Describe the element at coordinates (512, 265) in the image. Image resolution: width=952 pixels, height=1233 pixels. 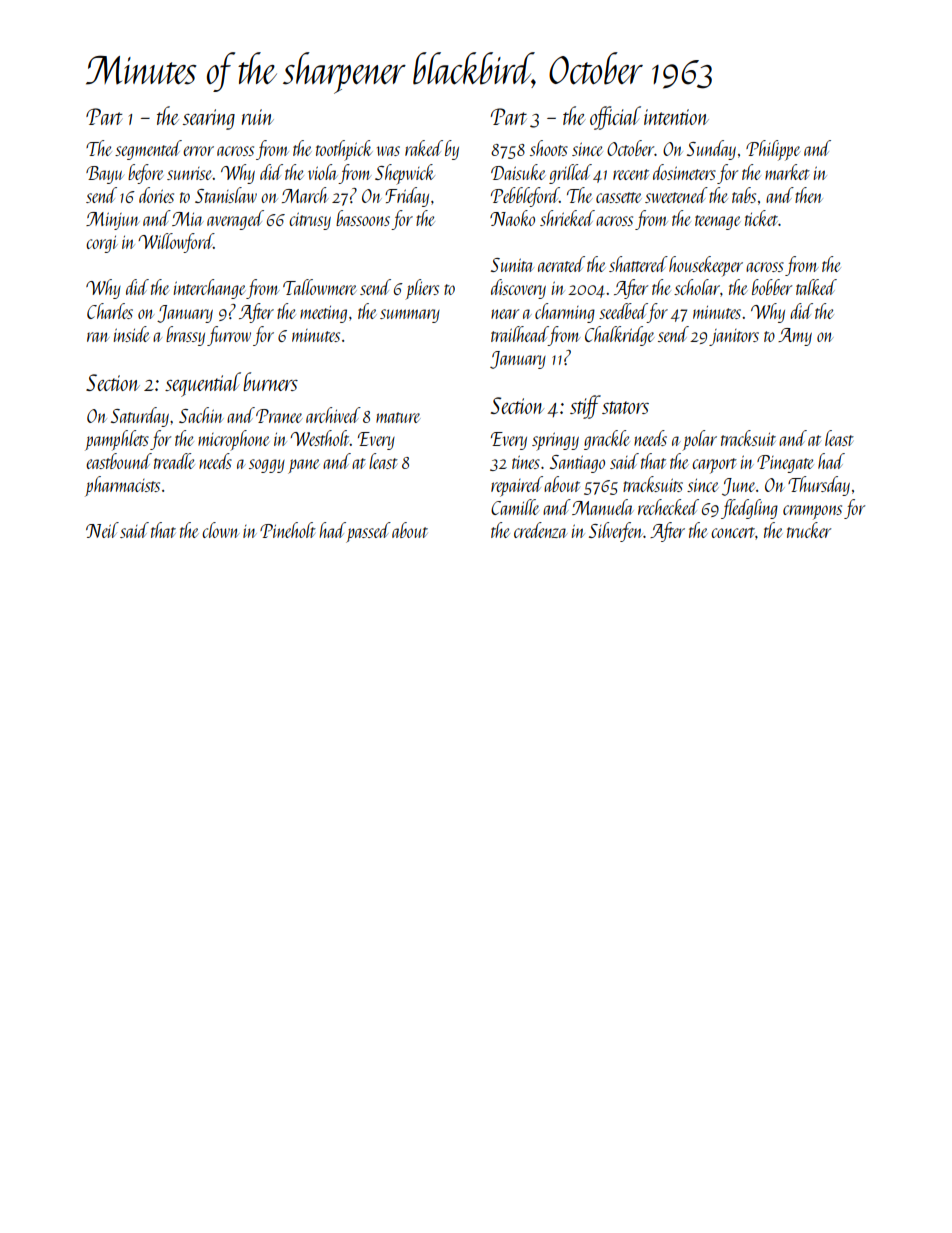
I see `Sunita` at that location.
